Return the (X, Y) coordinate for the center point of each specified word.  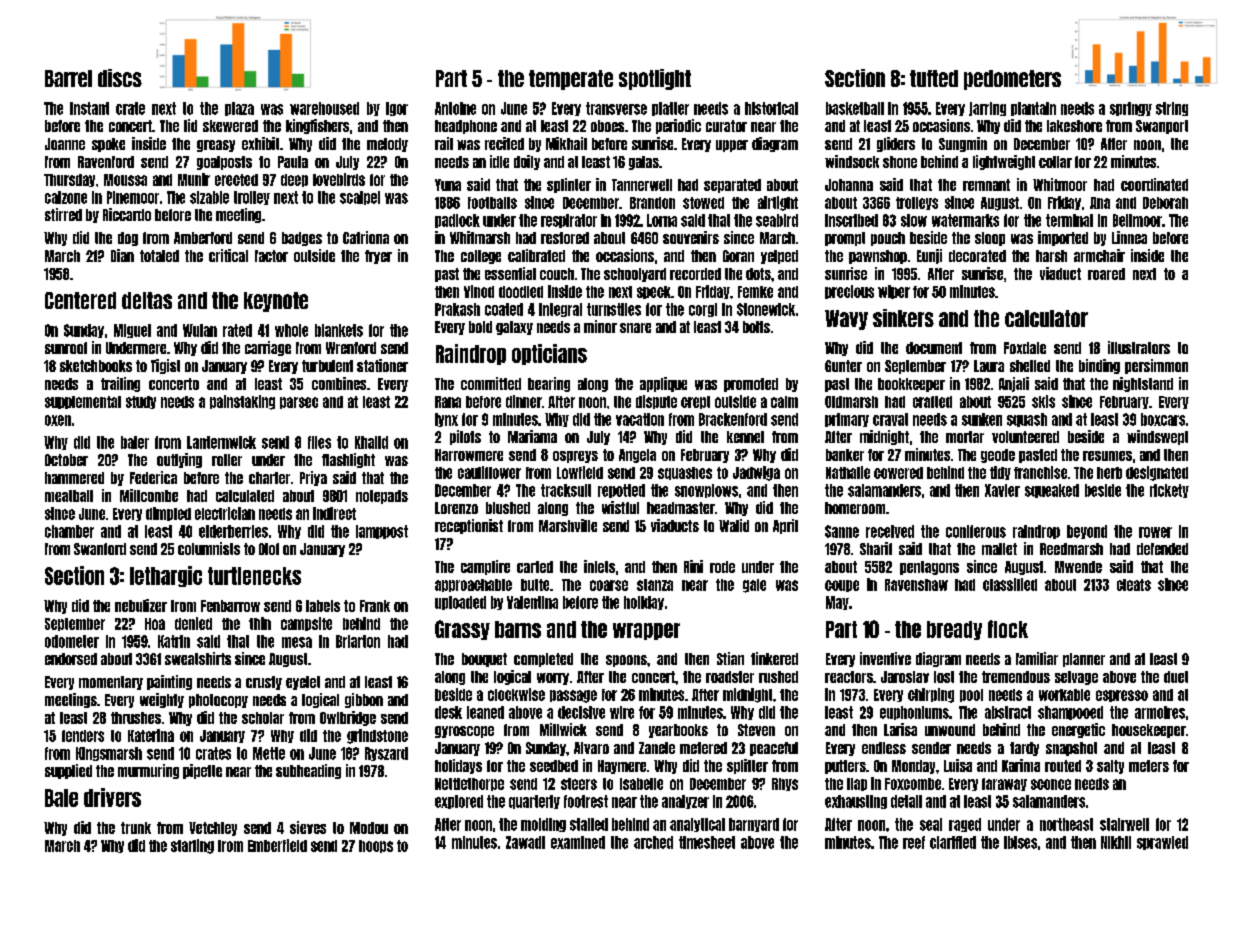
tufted (934, 78)
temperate (571, 80)
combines (339, 383)
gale (754, 586)
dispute (656, 402)
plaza (239, 109)
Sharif (876, 548)
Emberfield (277, 845)
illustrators (1139, 347)
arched (653, 842)
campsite (306, 624)
